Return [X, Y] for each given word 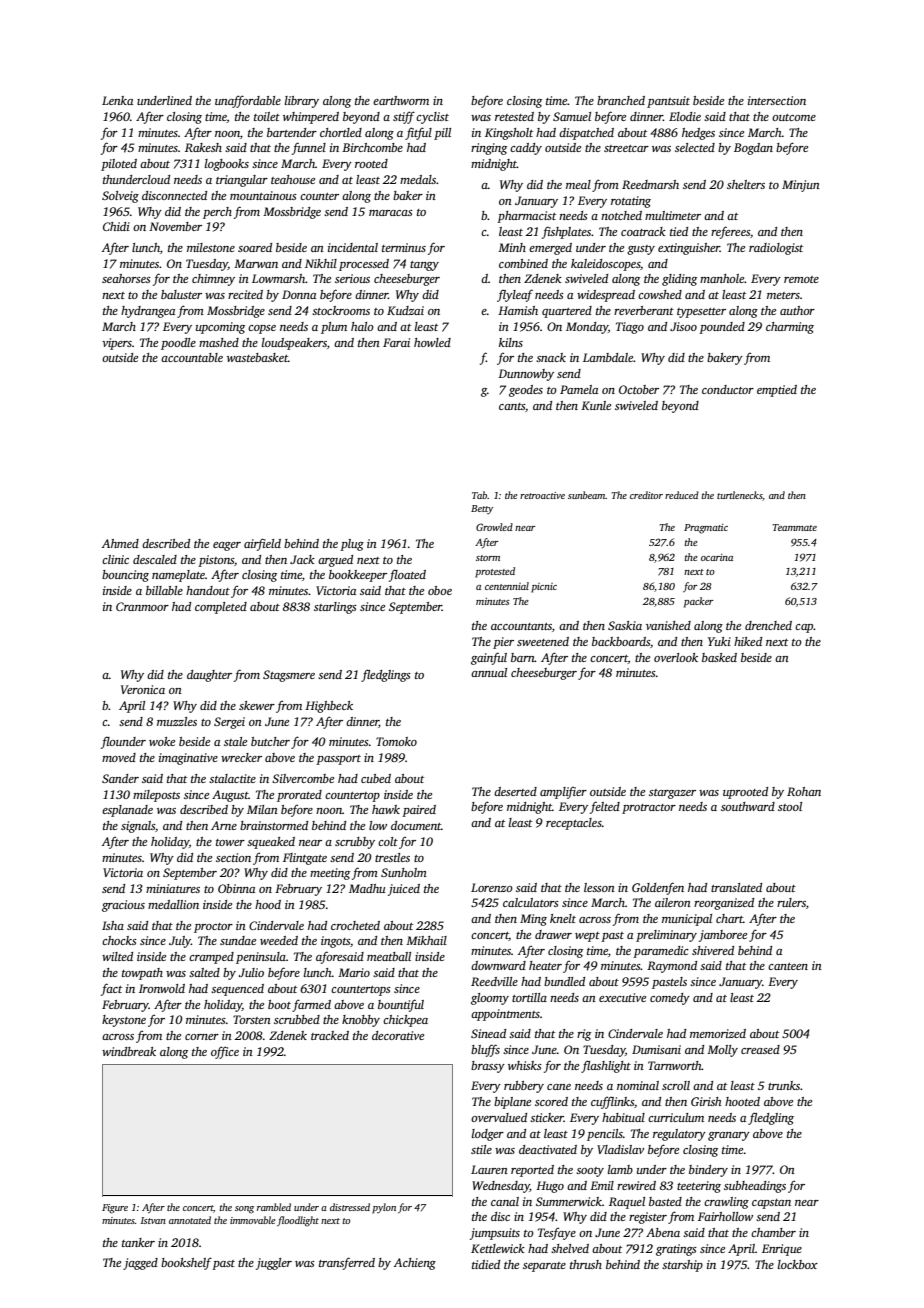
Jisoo [683, 326]
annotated [190, 1220]
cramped [211, 958]
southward [748, 806]
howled [432, 342]
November [175, 226]
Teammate [795, 527]
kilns [511, 342]
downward [498, 965]
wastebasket [257, 357]
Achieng [415, 1264]
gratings [676, 1250]
